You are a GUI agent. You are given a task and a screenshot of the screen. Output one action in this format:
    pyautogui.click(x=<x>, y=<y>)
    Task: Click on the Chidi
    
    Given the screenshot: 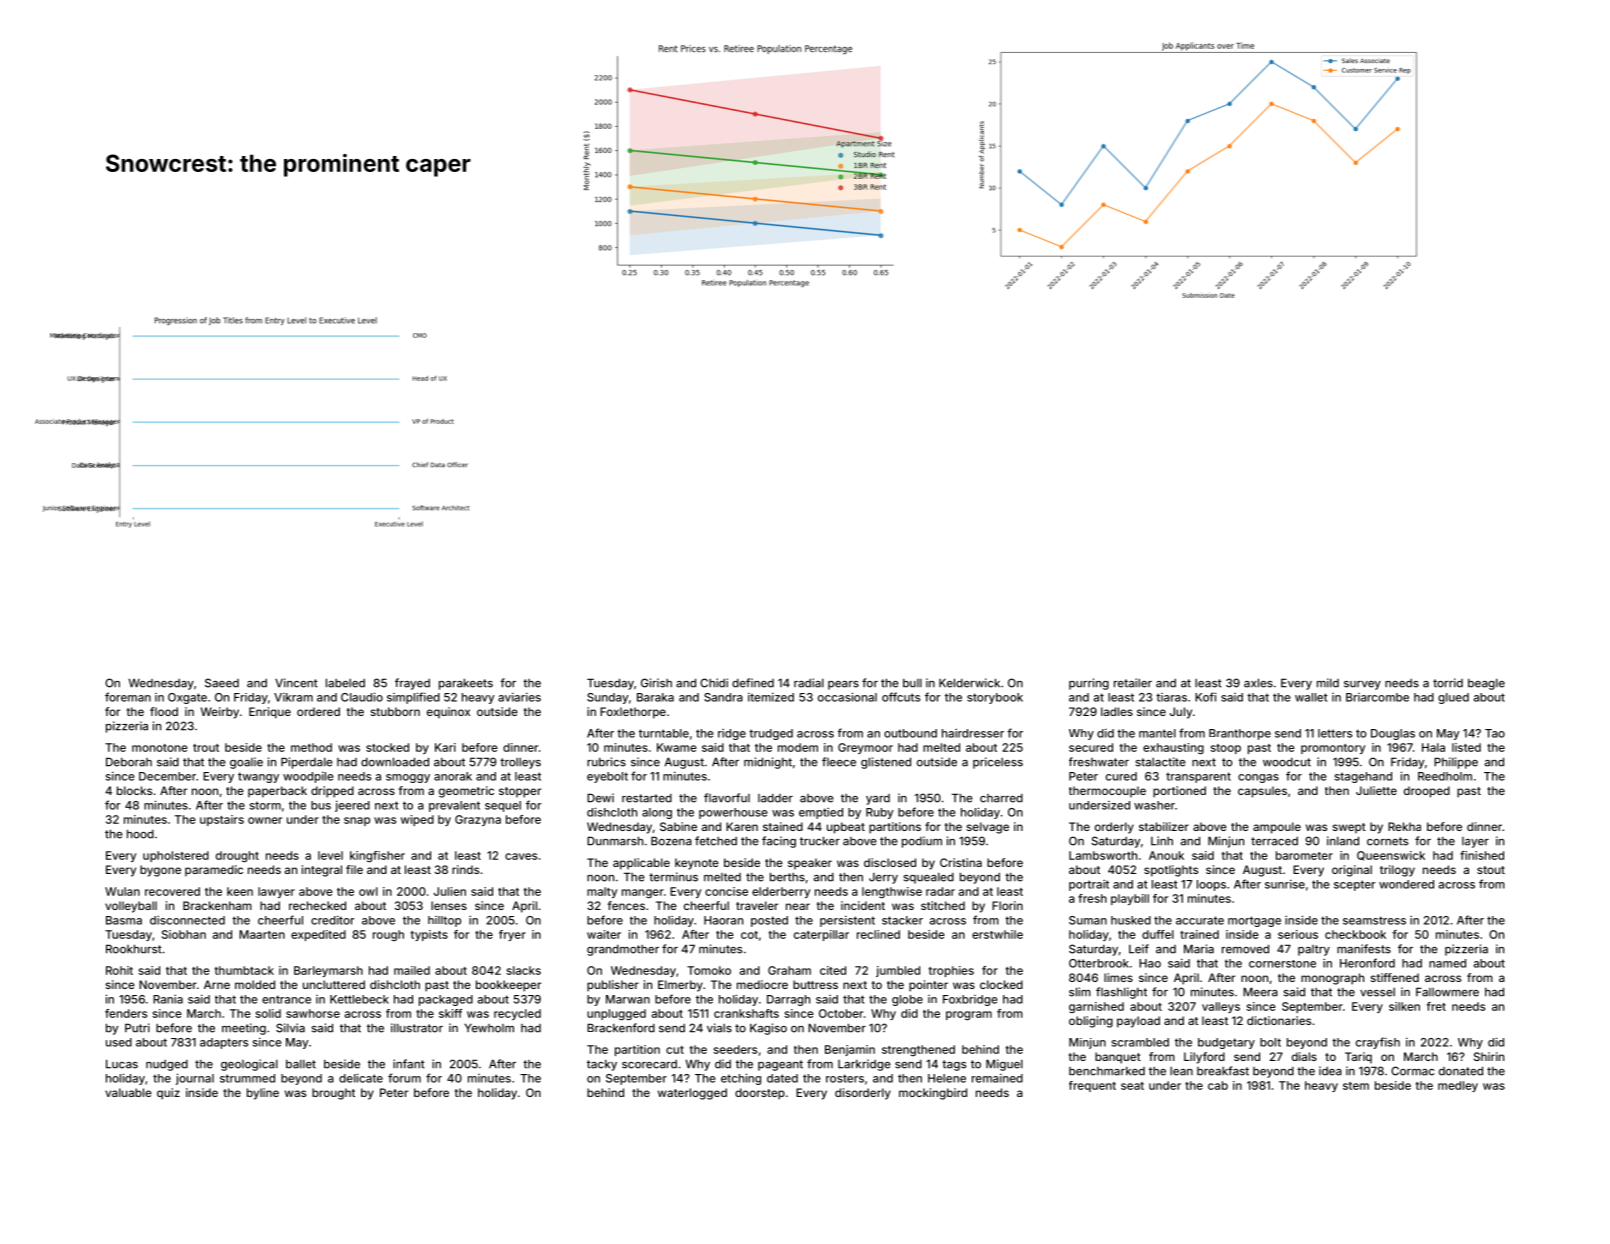 What is the action you would take?
    pyautogui.click(x=714, y=683)
